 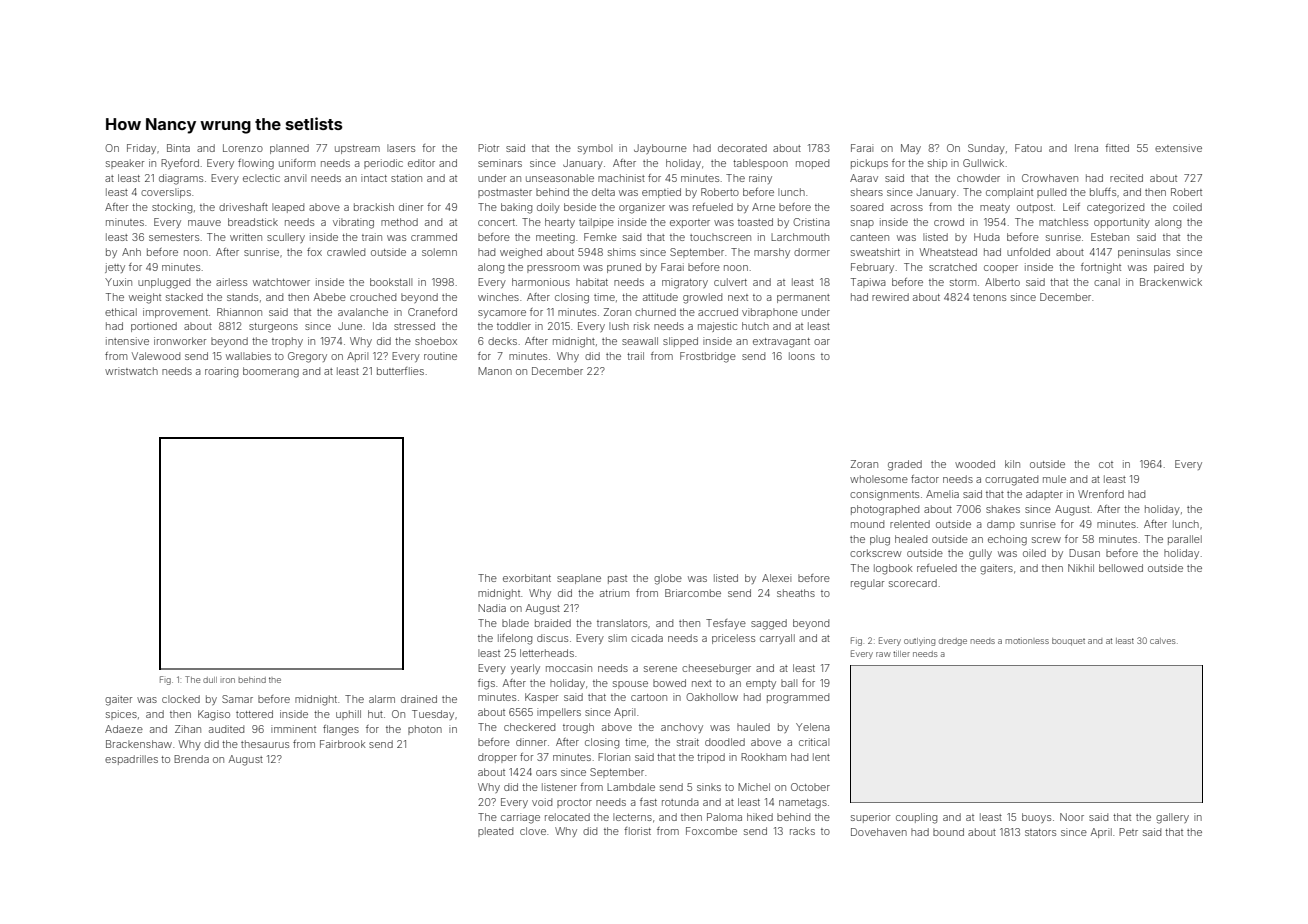 I want to click on Dusan, so click(x=1084, y=553).
